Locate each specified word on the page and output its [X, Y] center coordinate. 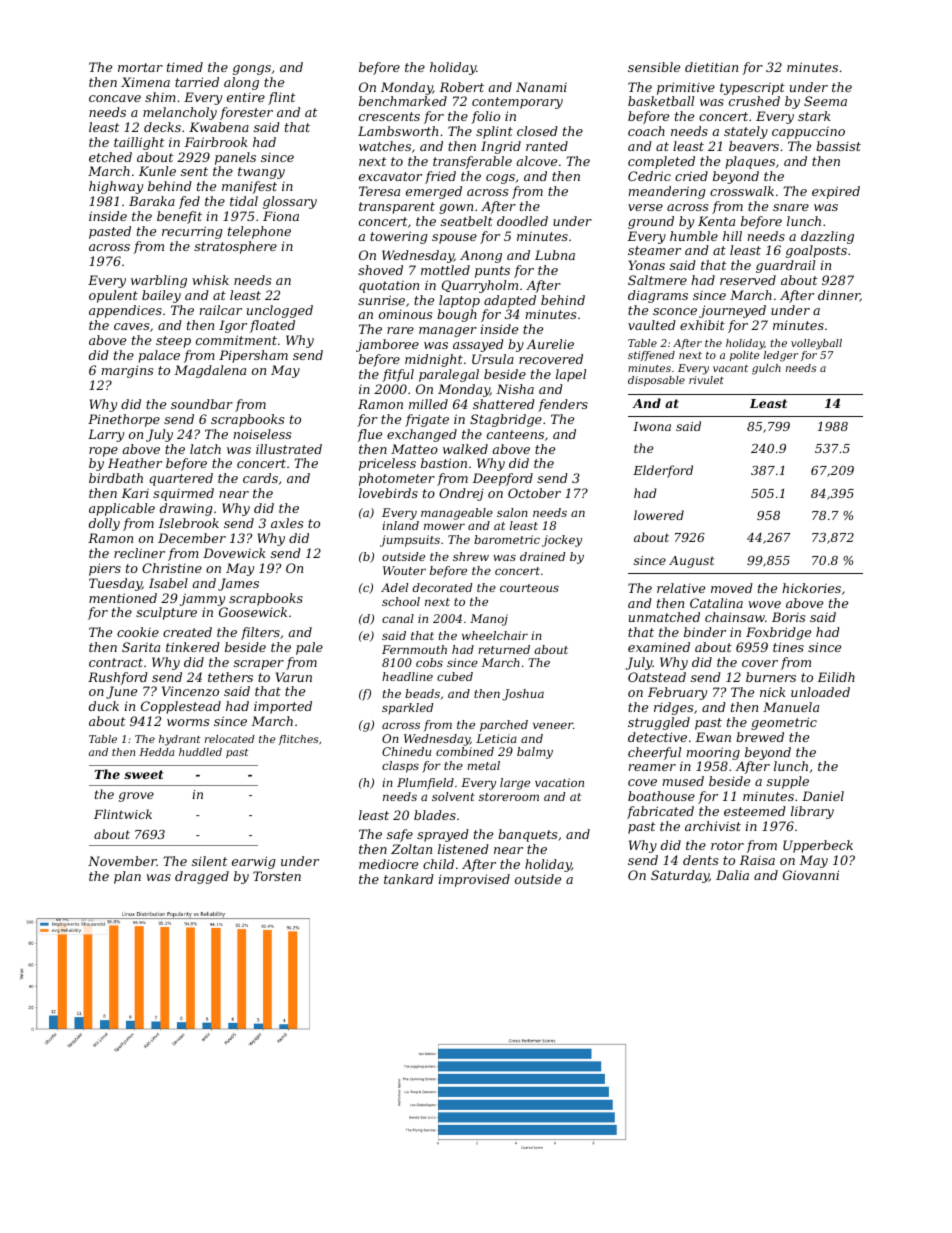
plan [127, 877]
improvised [474, 880]
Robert [461, 87]
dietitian [711, 67]
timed [185, 67]
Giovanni [811, 875]
